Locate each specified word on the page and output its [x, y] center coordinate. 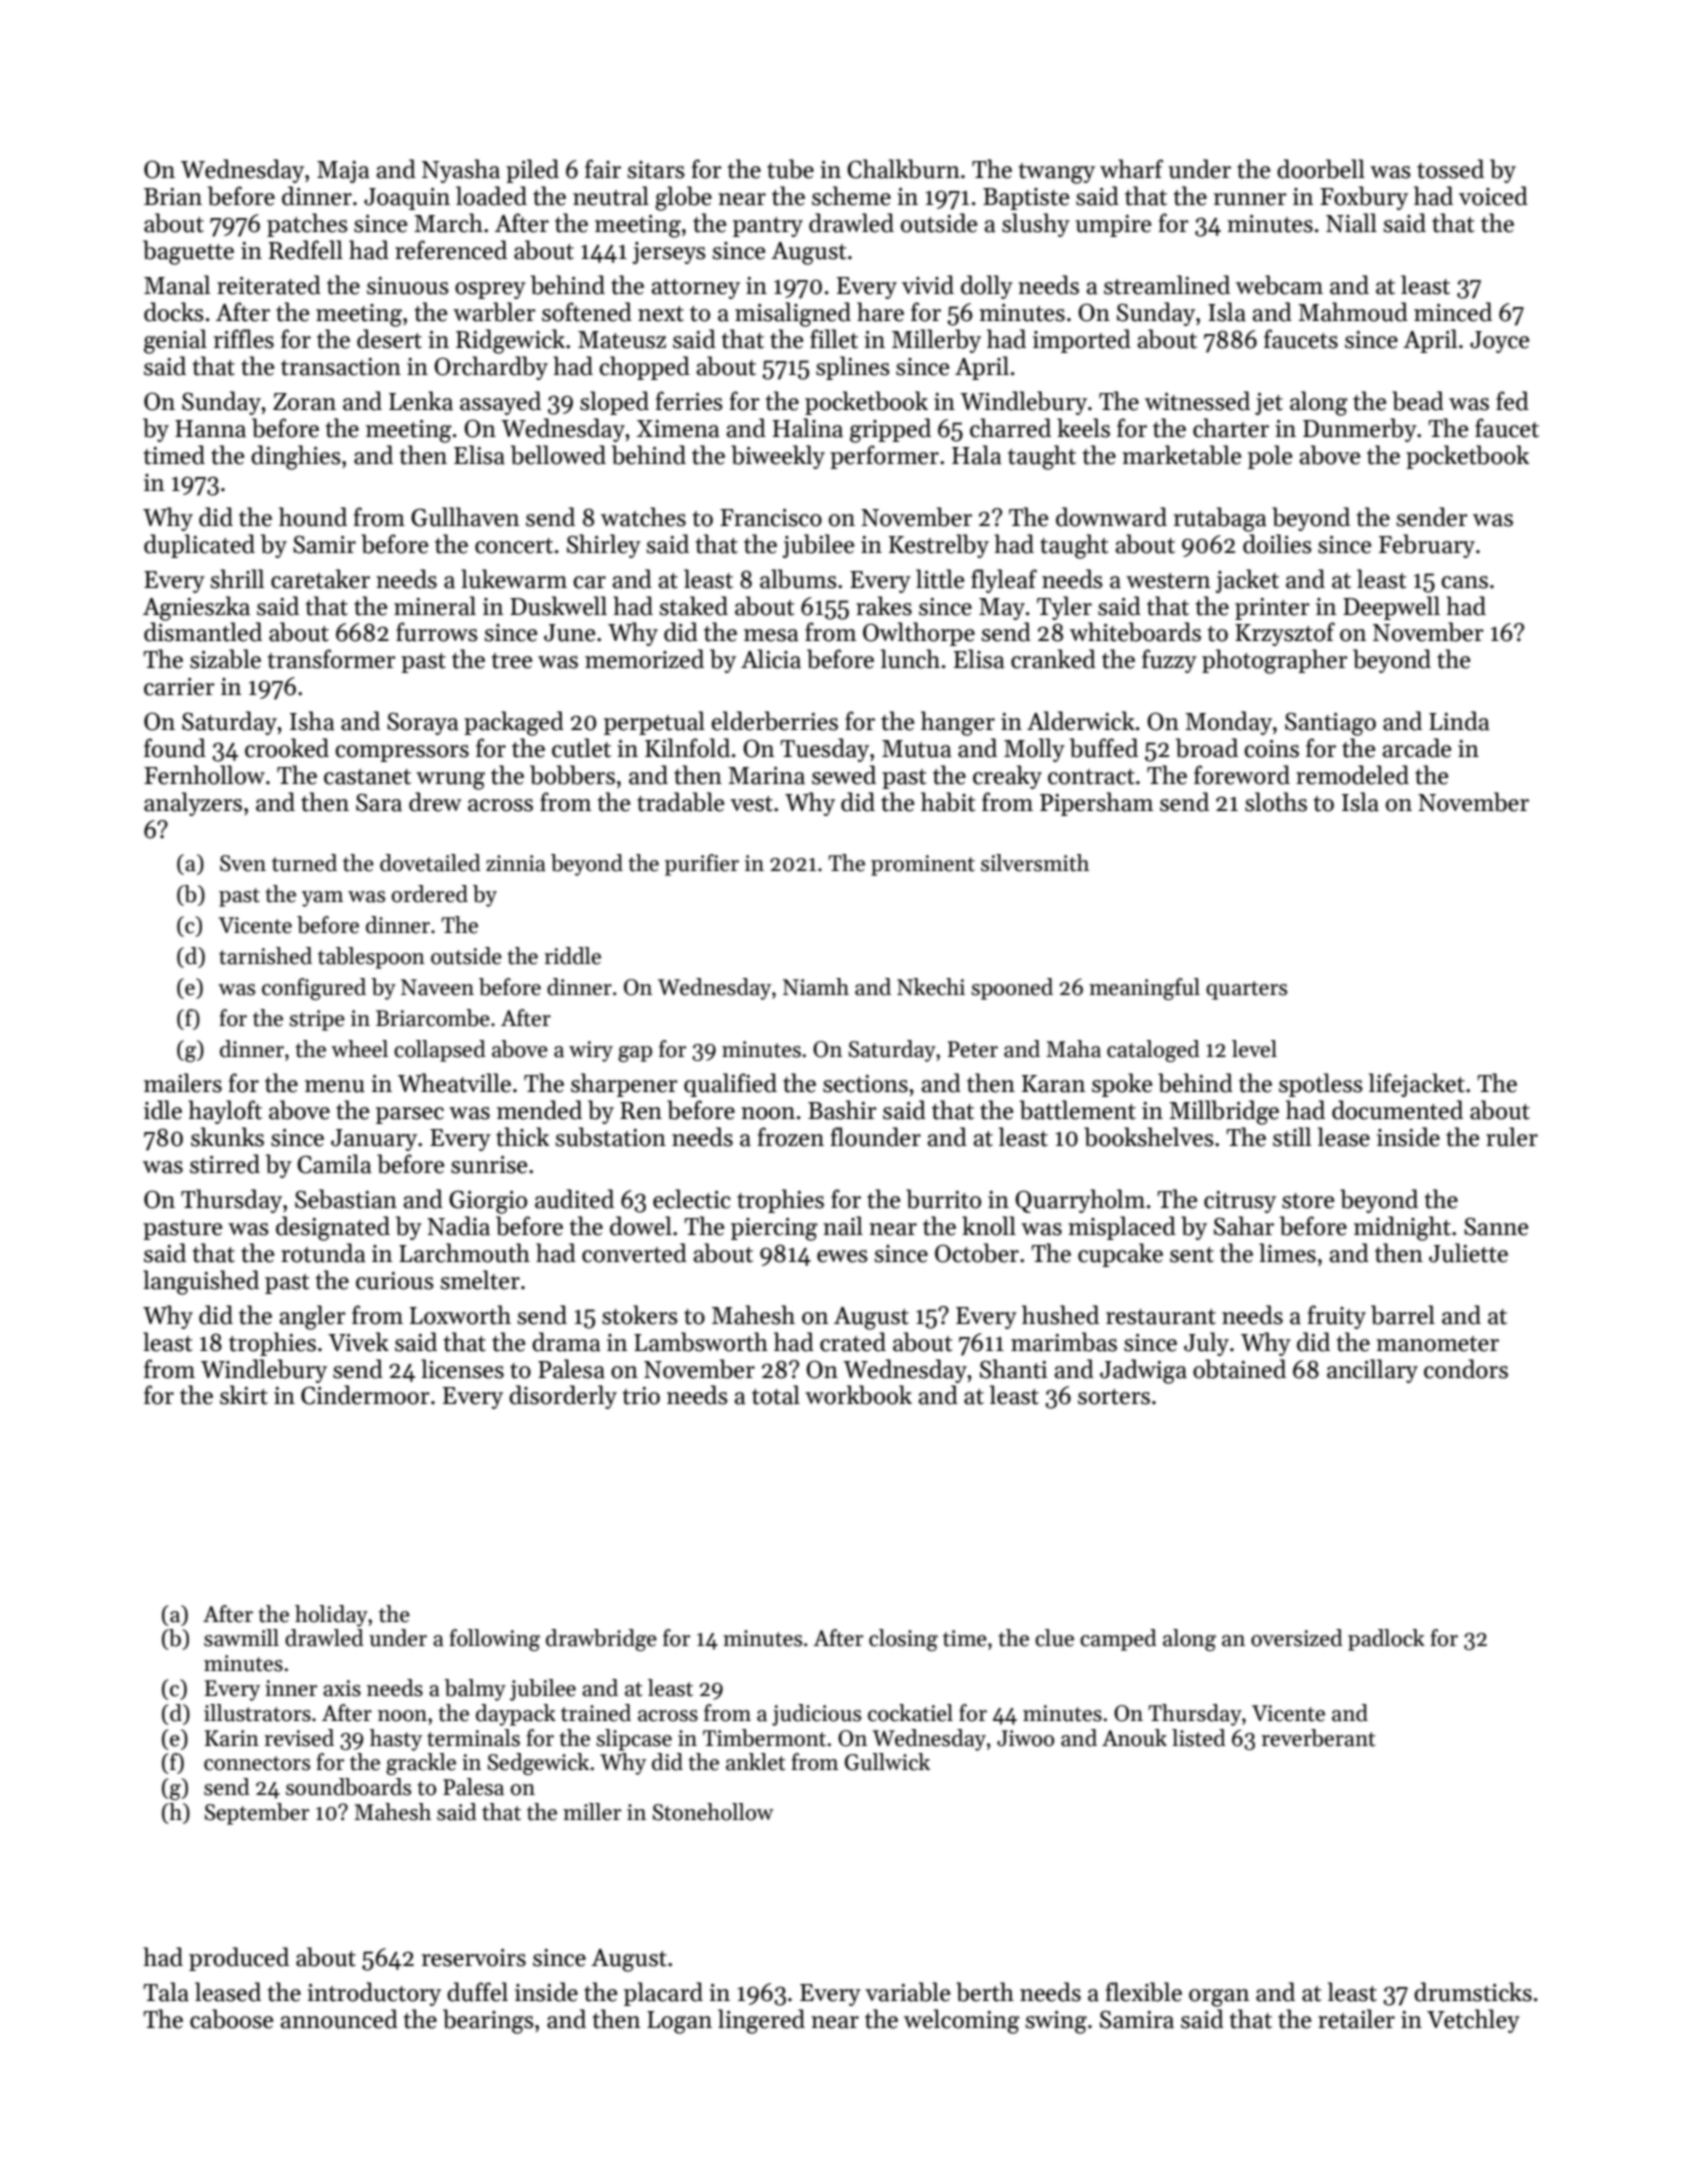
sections [865, 1084]
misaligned [793, 314]
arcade [1416, 748]
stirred [225, 1164]
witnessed [1197, 401]
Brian [173, 197]
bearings [488, 2021]
